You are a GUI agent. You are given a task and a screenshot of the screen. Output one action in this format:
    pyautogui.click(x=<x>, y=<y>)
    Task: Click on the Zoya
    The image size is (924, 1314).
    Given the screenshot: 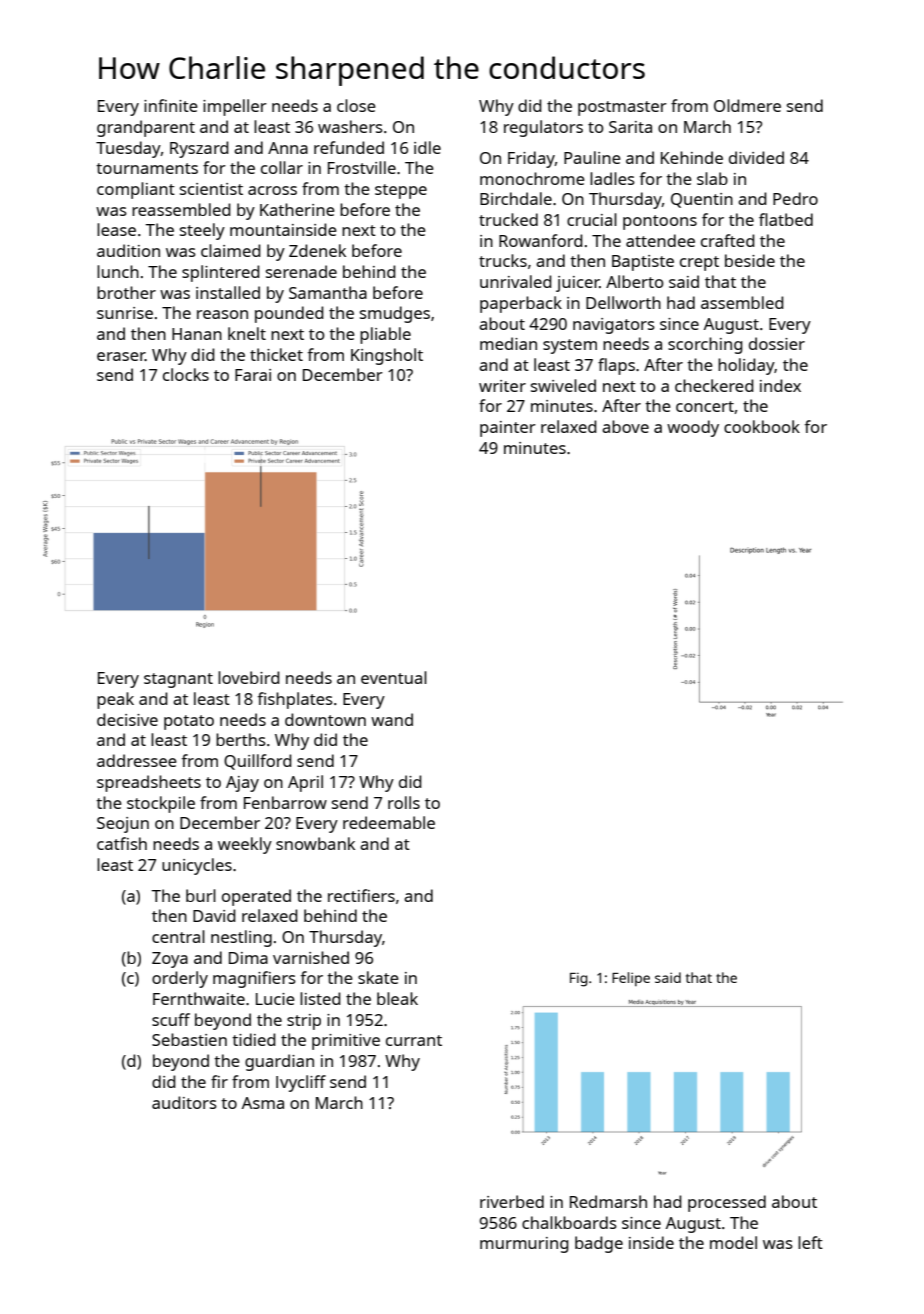 What is the action you would take?
    pyautogui.click(x=170, y=960)
